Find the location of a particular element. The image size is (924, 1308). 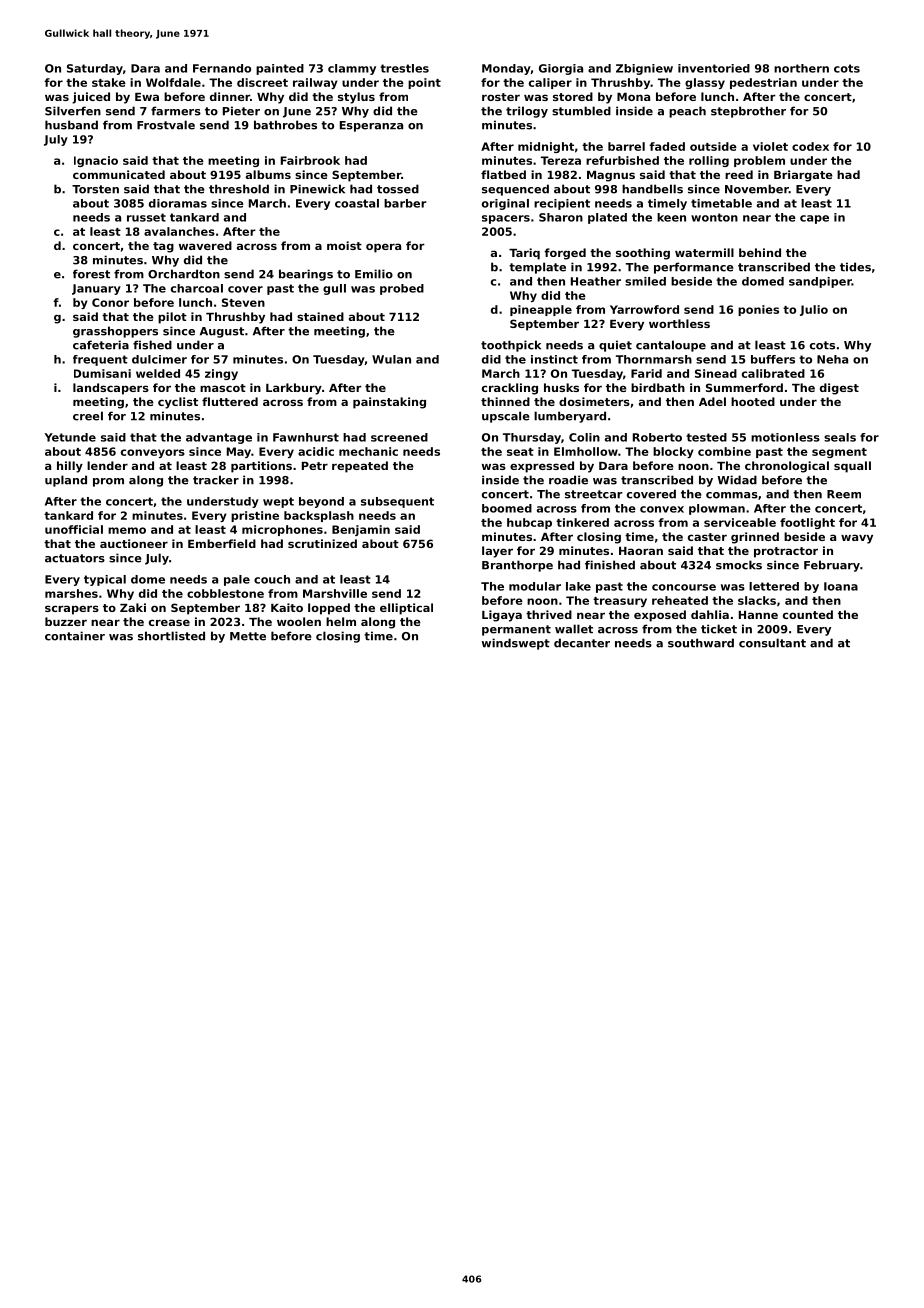

husband is located at coordinates (71, 125).
